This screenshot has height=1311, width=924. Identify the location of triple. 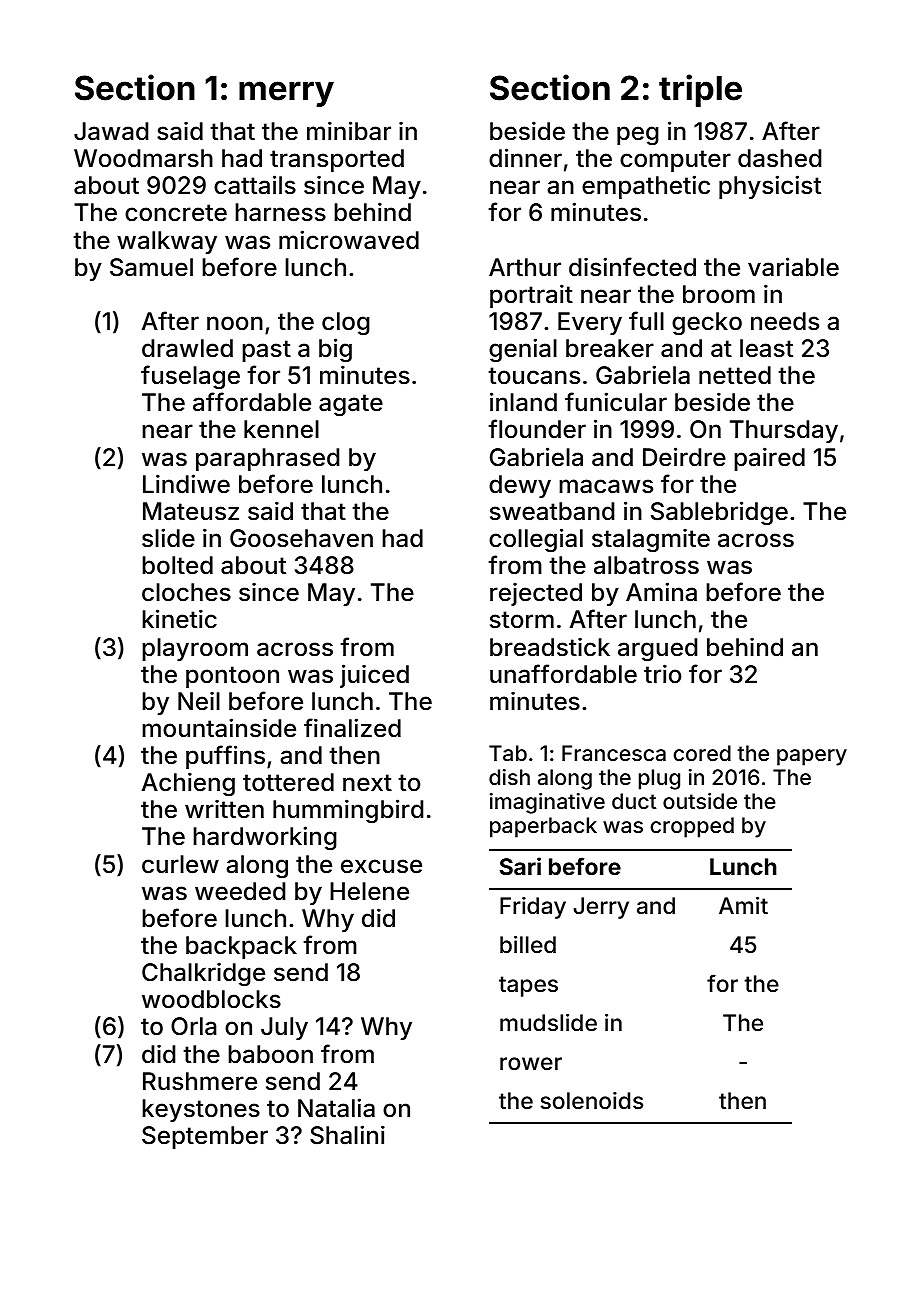
(700, 90).
